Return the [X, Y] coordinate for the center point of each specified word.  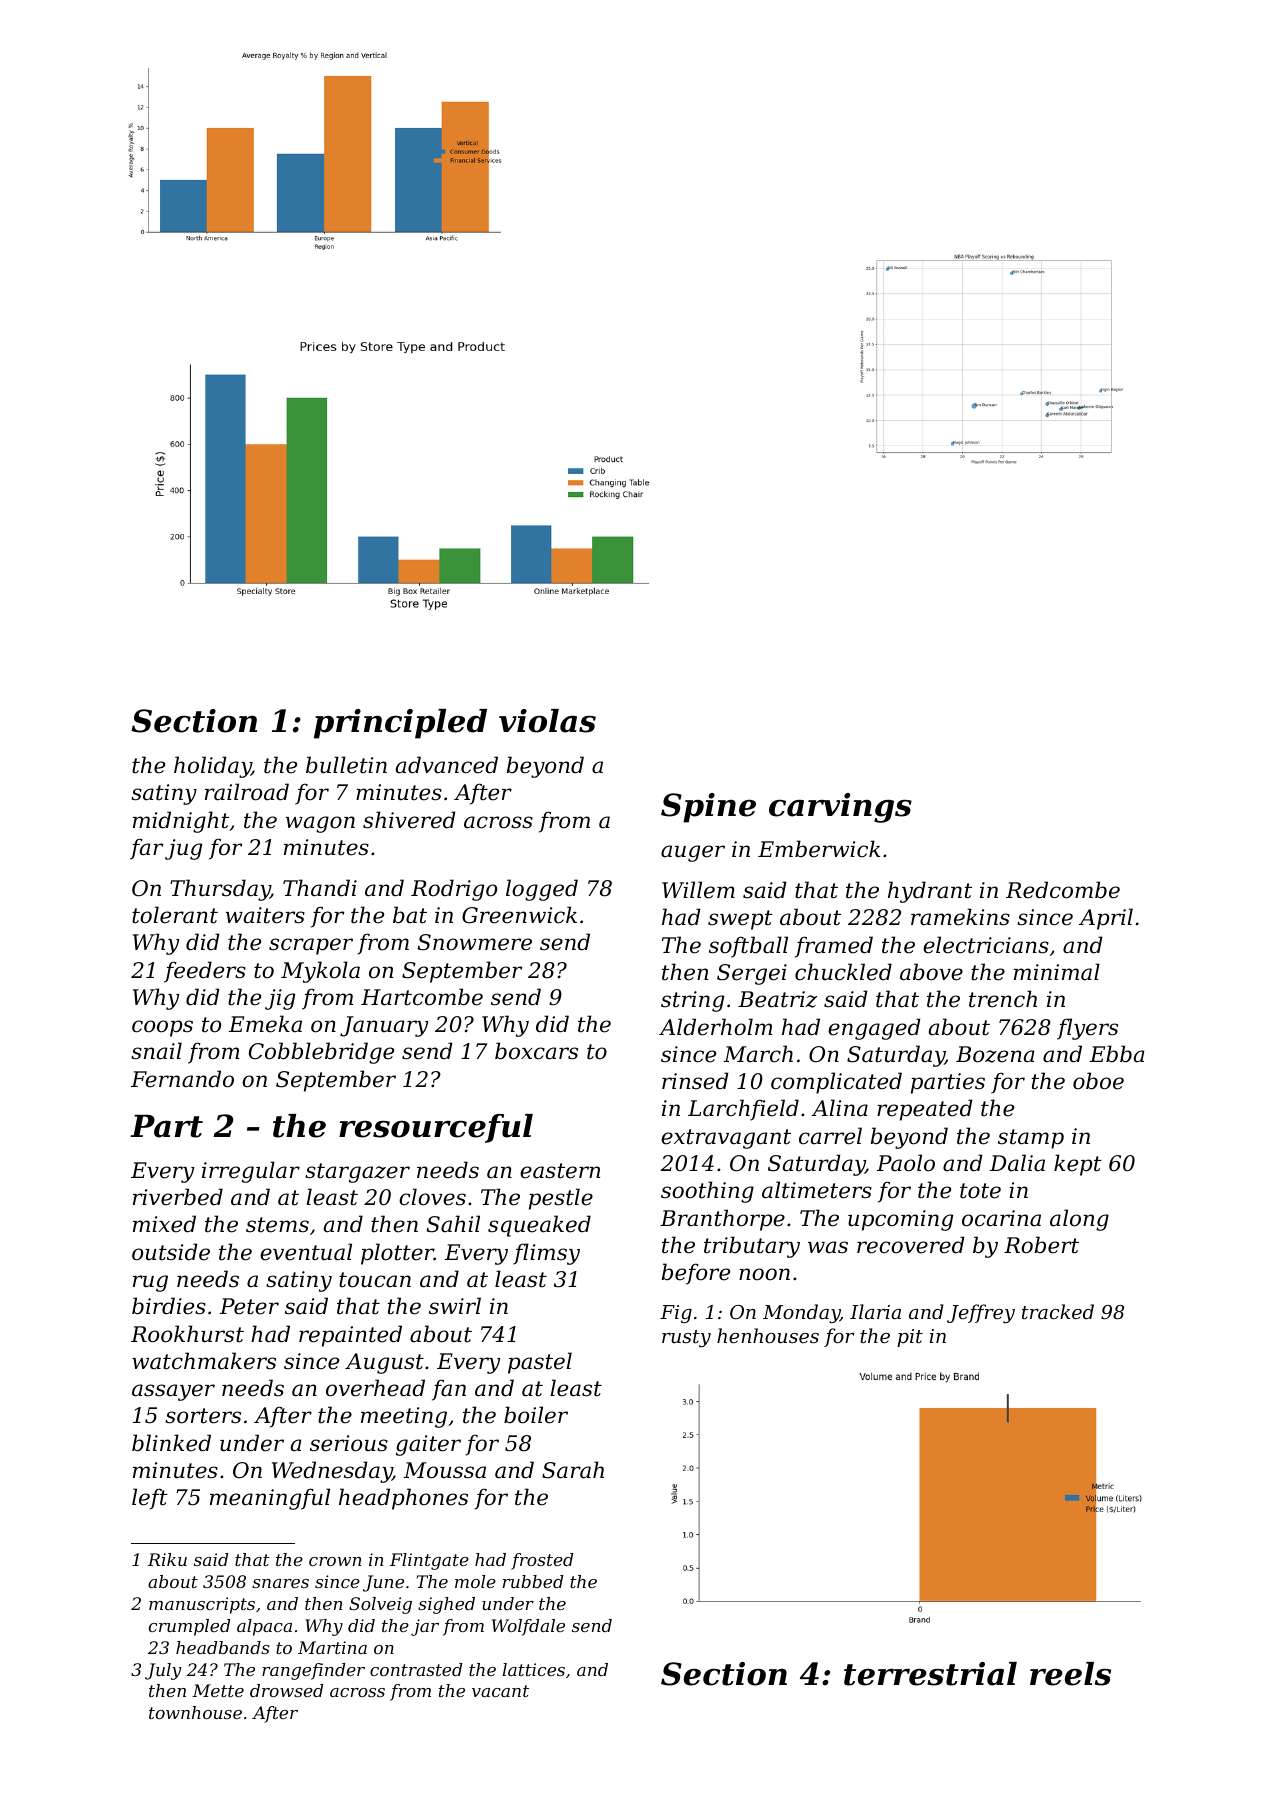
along [1079, 1220]
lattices [534, 1669]
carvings [840, 808]
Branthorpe [722, 1220]
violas [547, 721]
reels [1070, 1674]
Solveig [380, 1605]
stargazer [357, 1173]
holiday [212, 767]
